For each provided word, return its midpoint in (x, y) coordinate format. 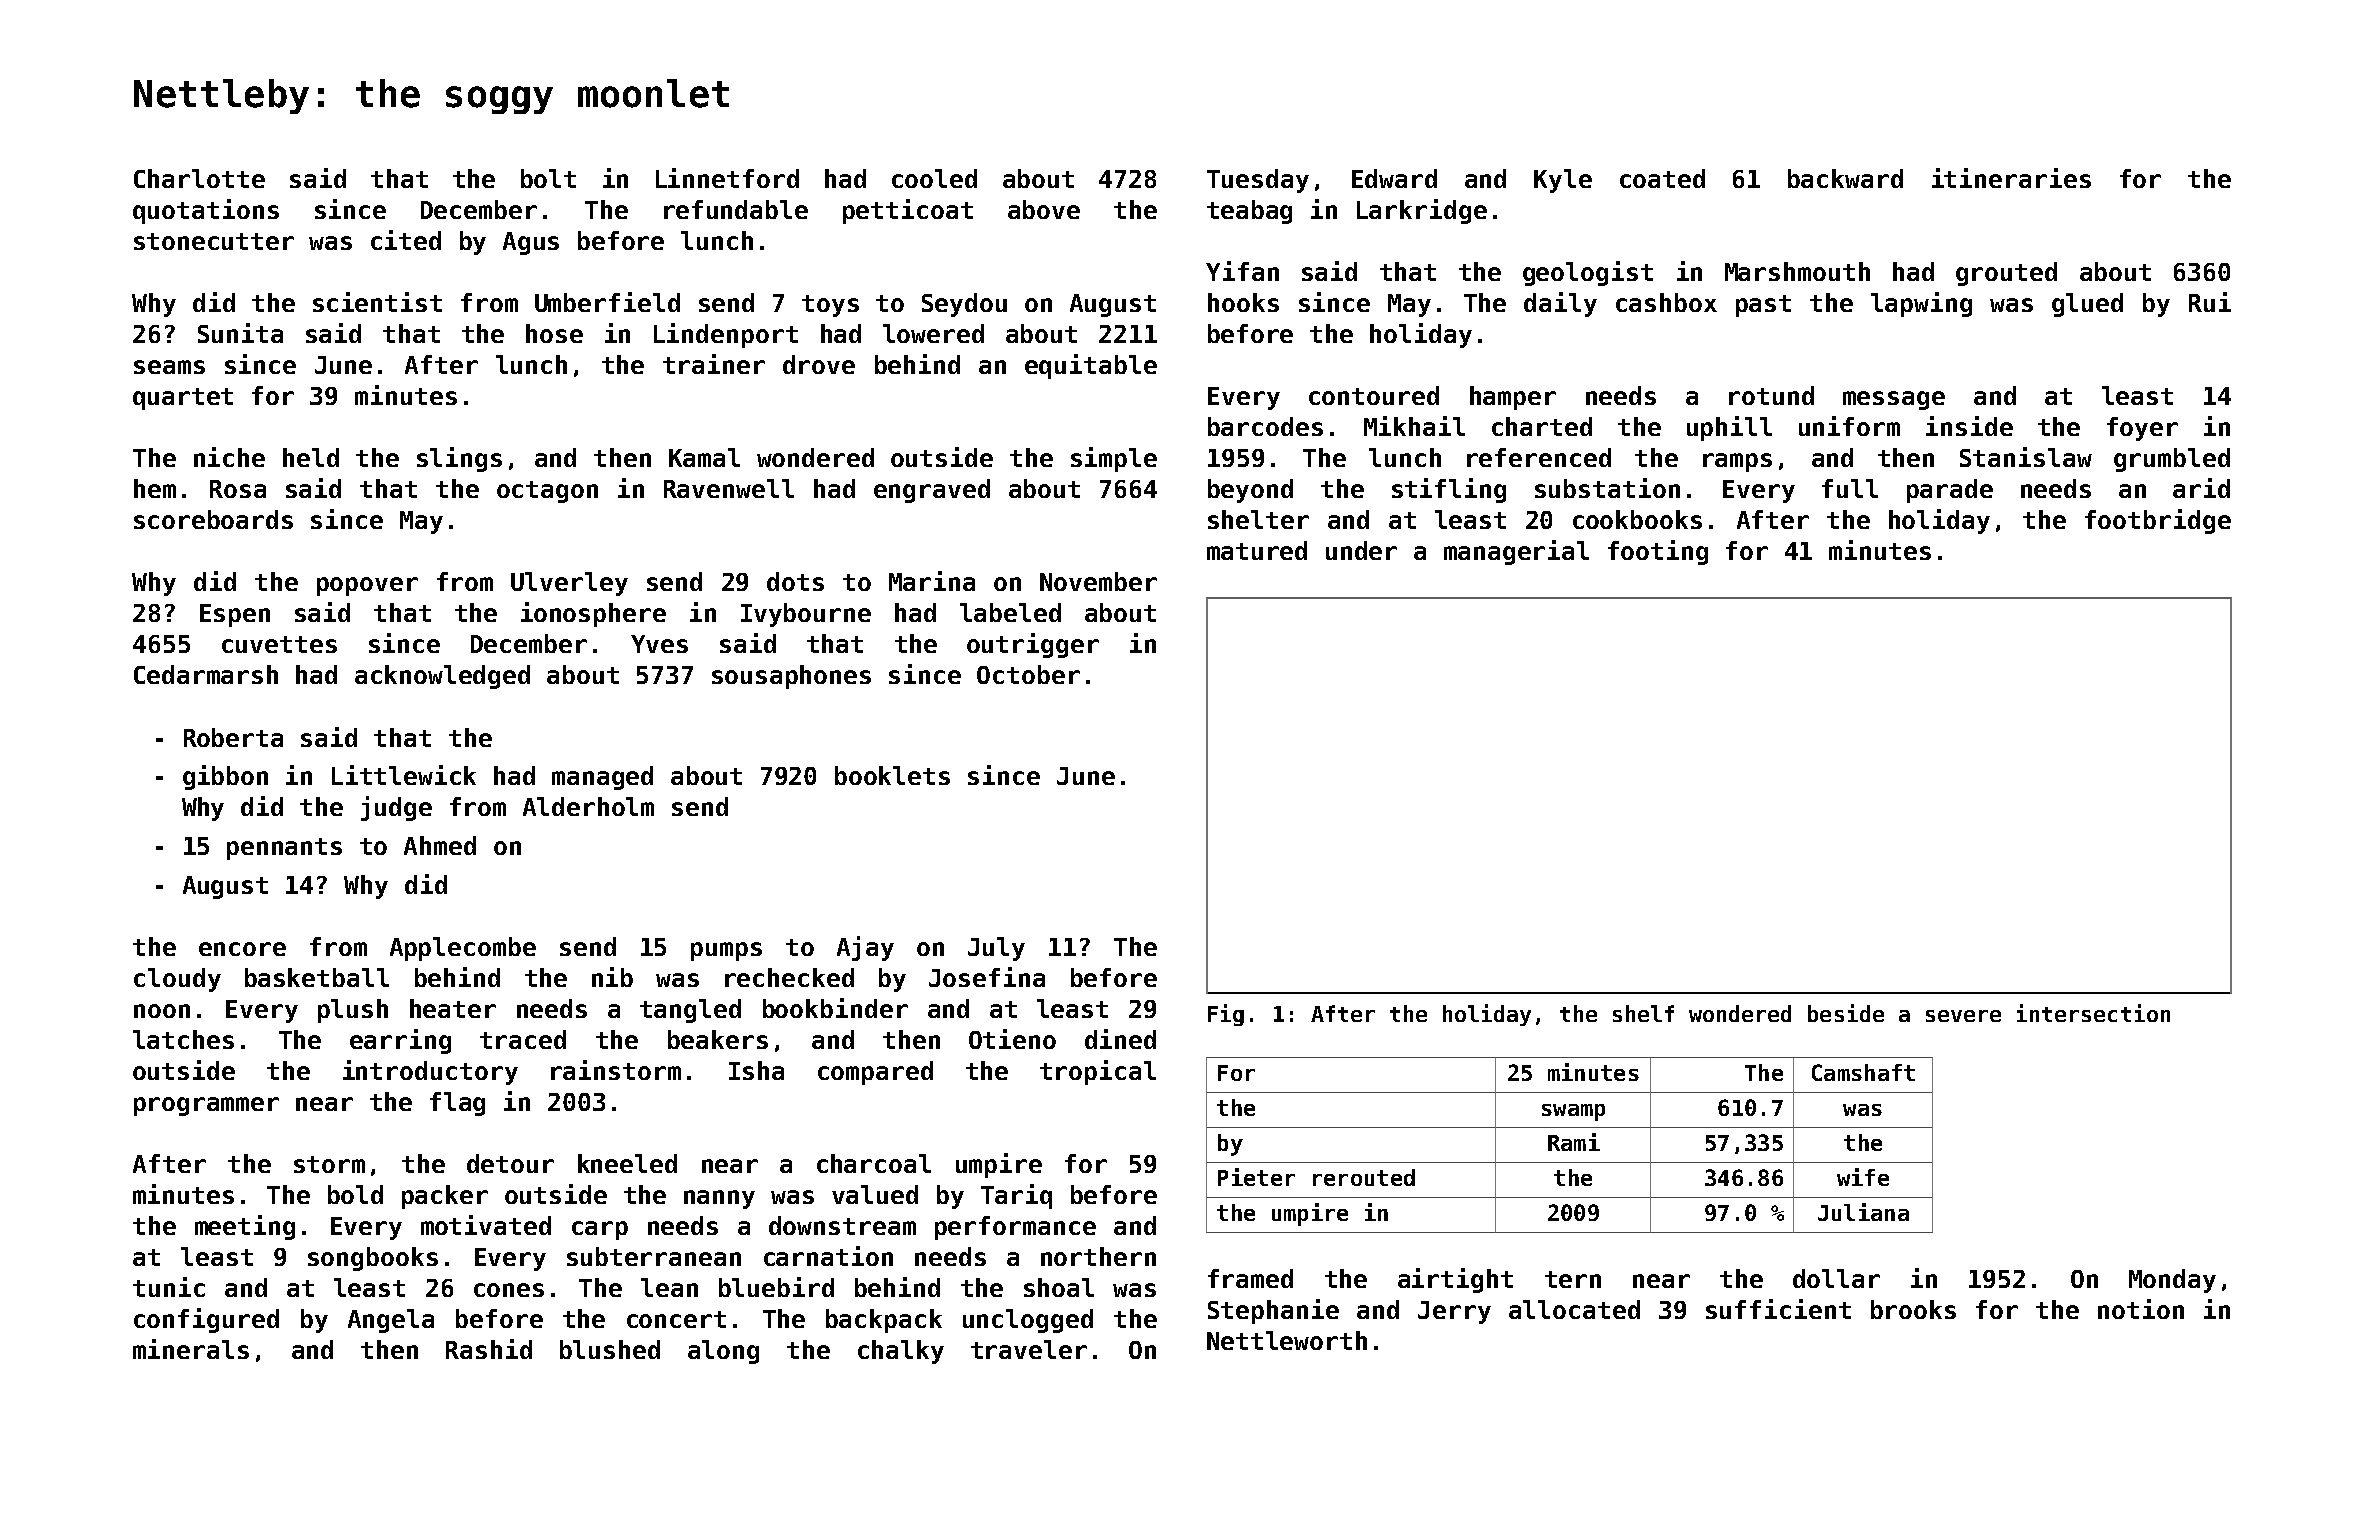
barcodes (1265, 426)
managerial (1516, 552)
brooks (1913, 1309)
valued (875, 1194)
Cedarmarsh (206, 674)
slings (459, 459)
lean (669, 1287)
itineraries (2011, 178)
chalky (901, 1352)
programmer (206, 1106)
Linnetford (727, 178)
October (1028, 674)
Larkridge (1422, 211)
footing (1658, 552)
